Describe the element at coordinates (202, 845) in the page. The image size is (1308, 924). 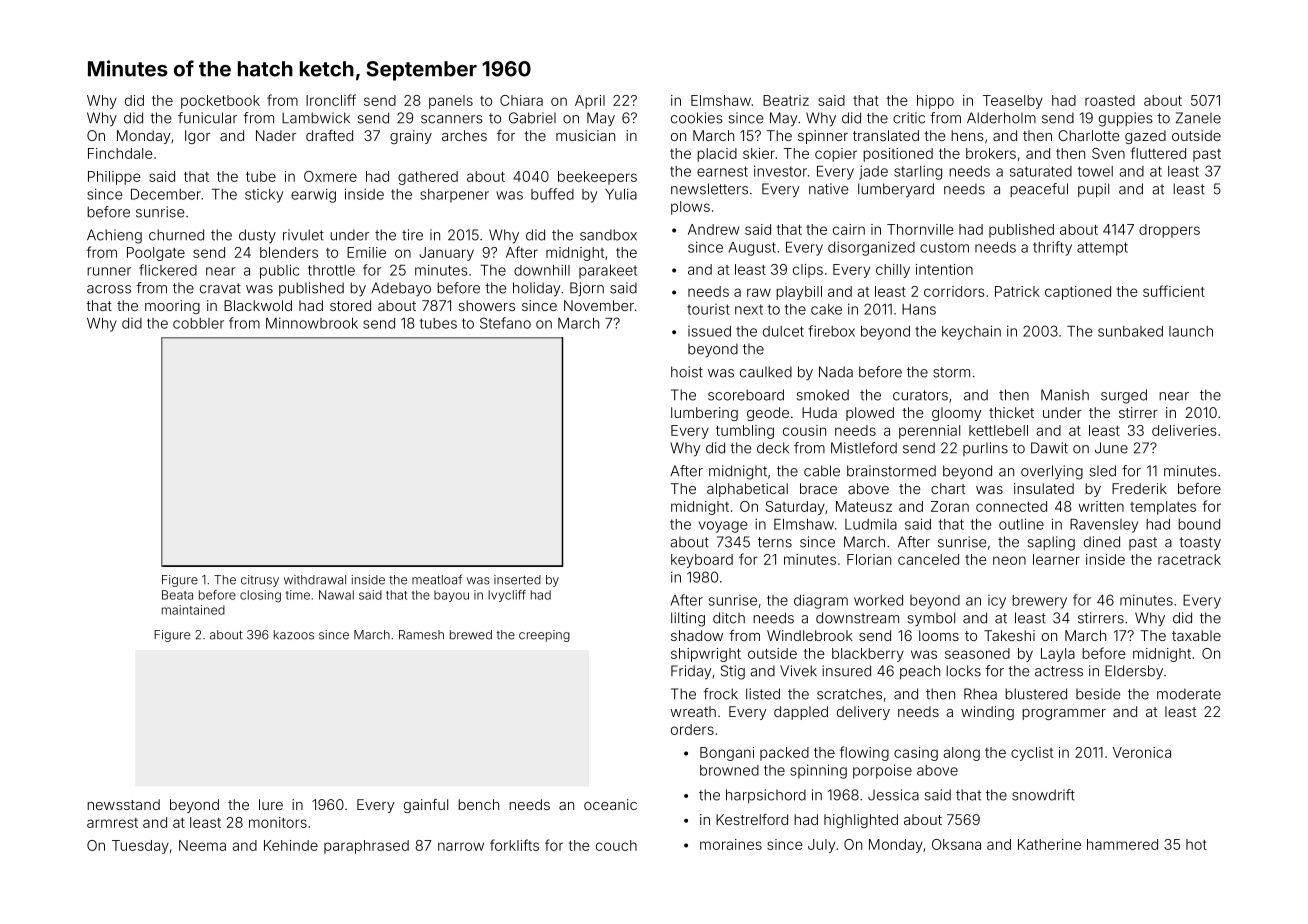
I see `Neema` at that location.
